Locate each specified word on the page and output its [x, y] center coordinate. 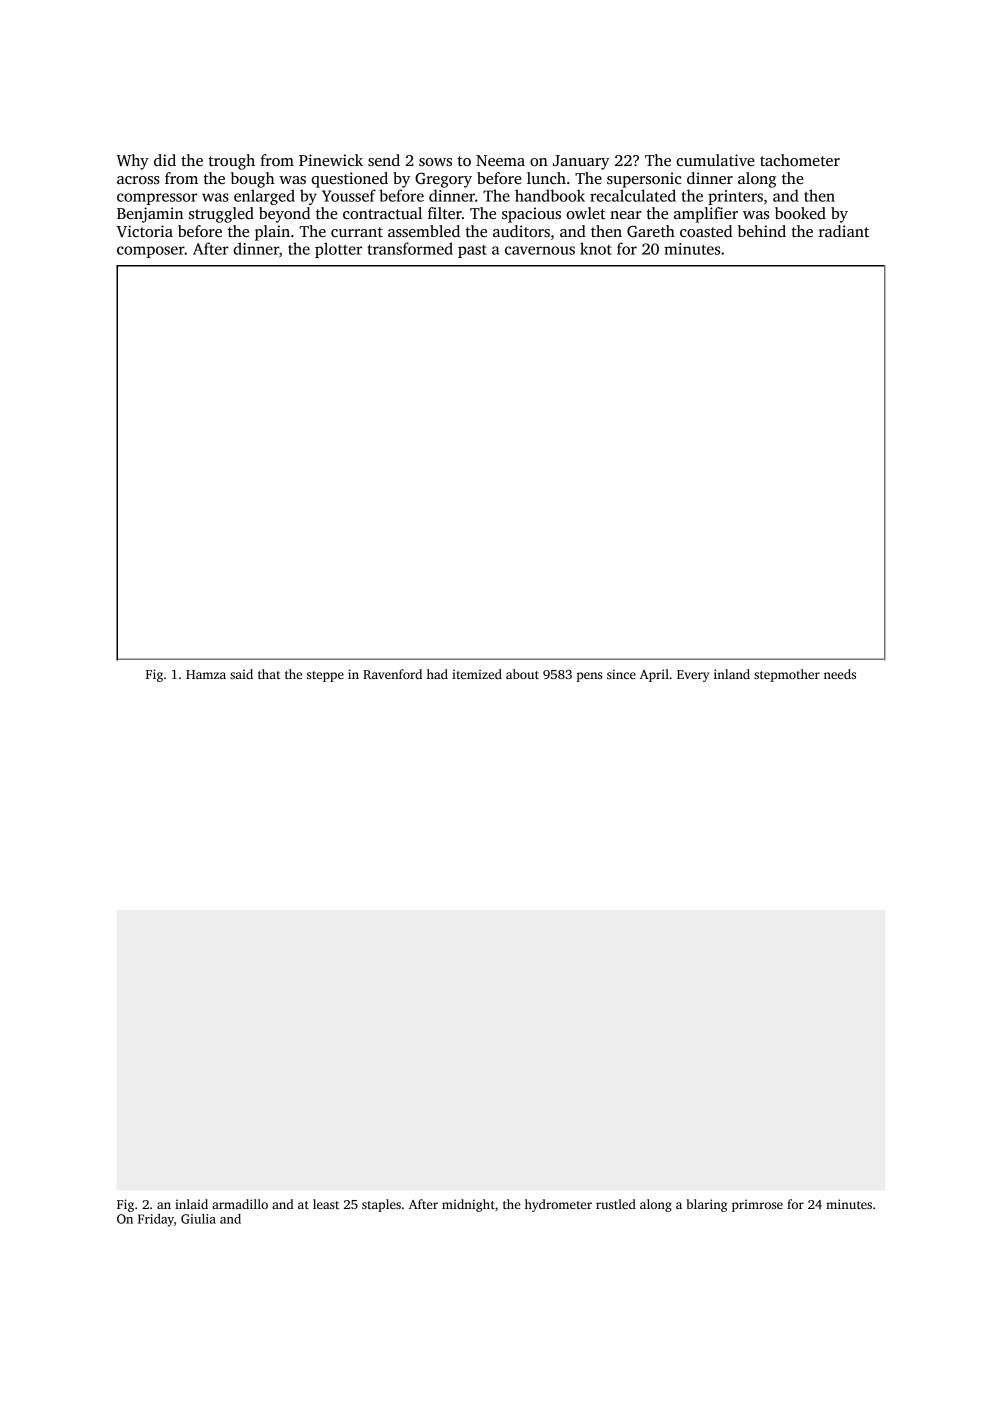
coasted [706, 231]
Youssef [349, 195]
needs [840, 674]
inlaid [191, 1204]
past [472, 251]
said [241, 674]
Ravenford [392, 674]
